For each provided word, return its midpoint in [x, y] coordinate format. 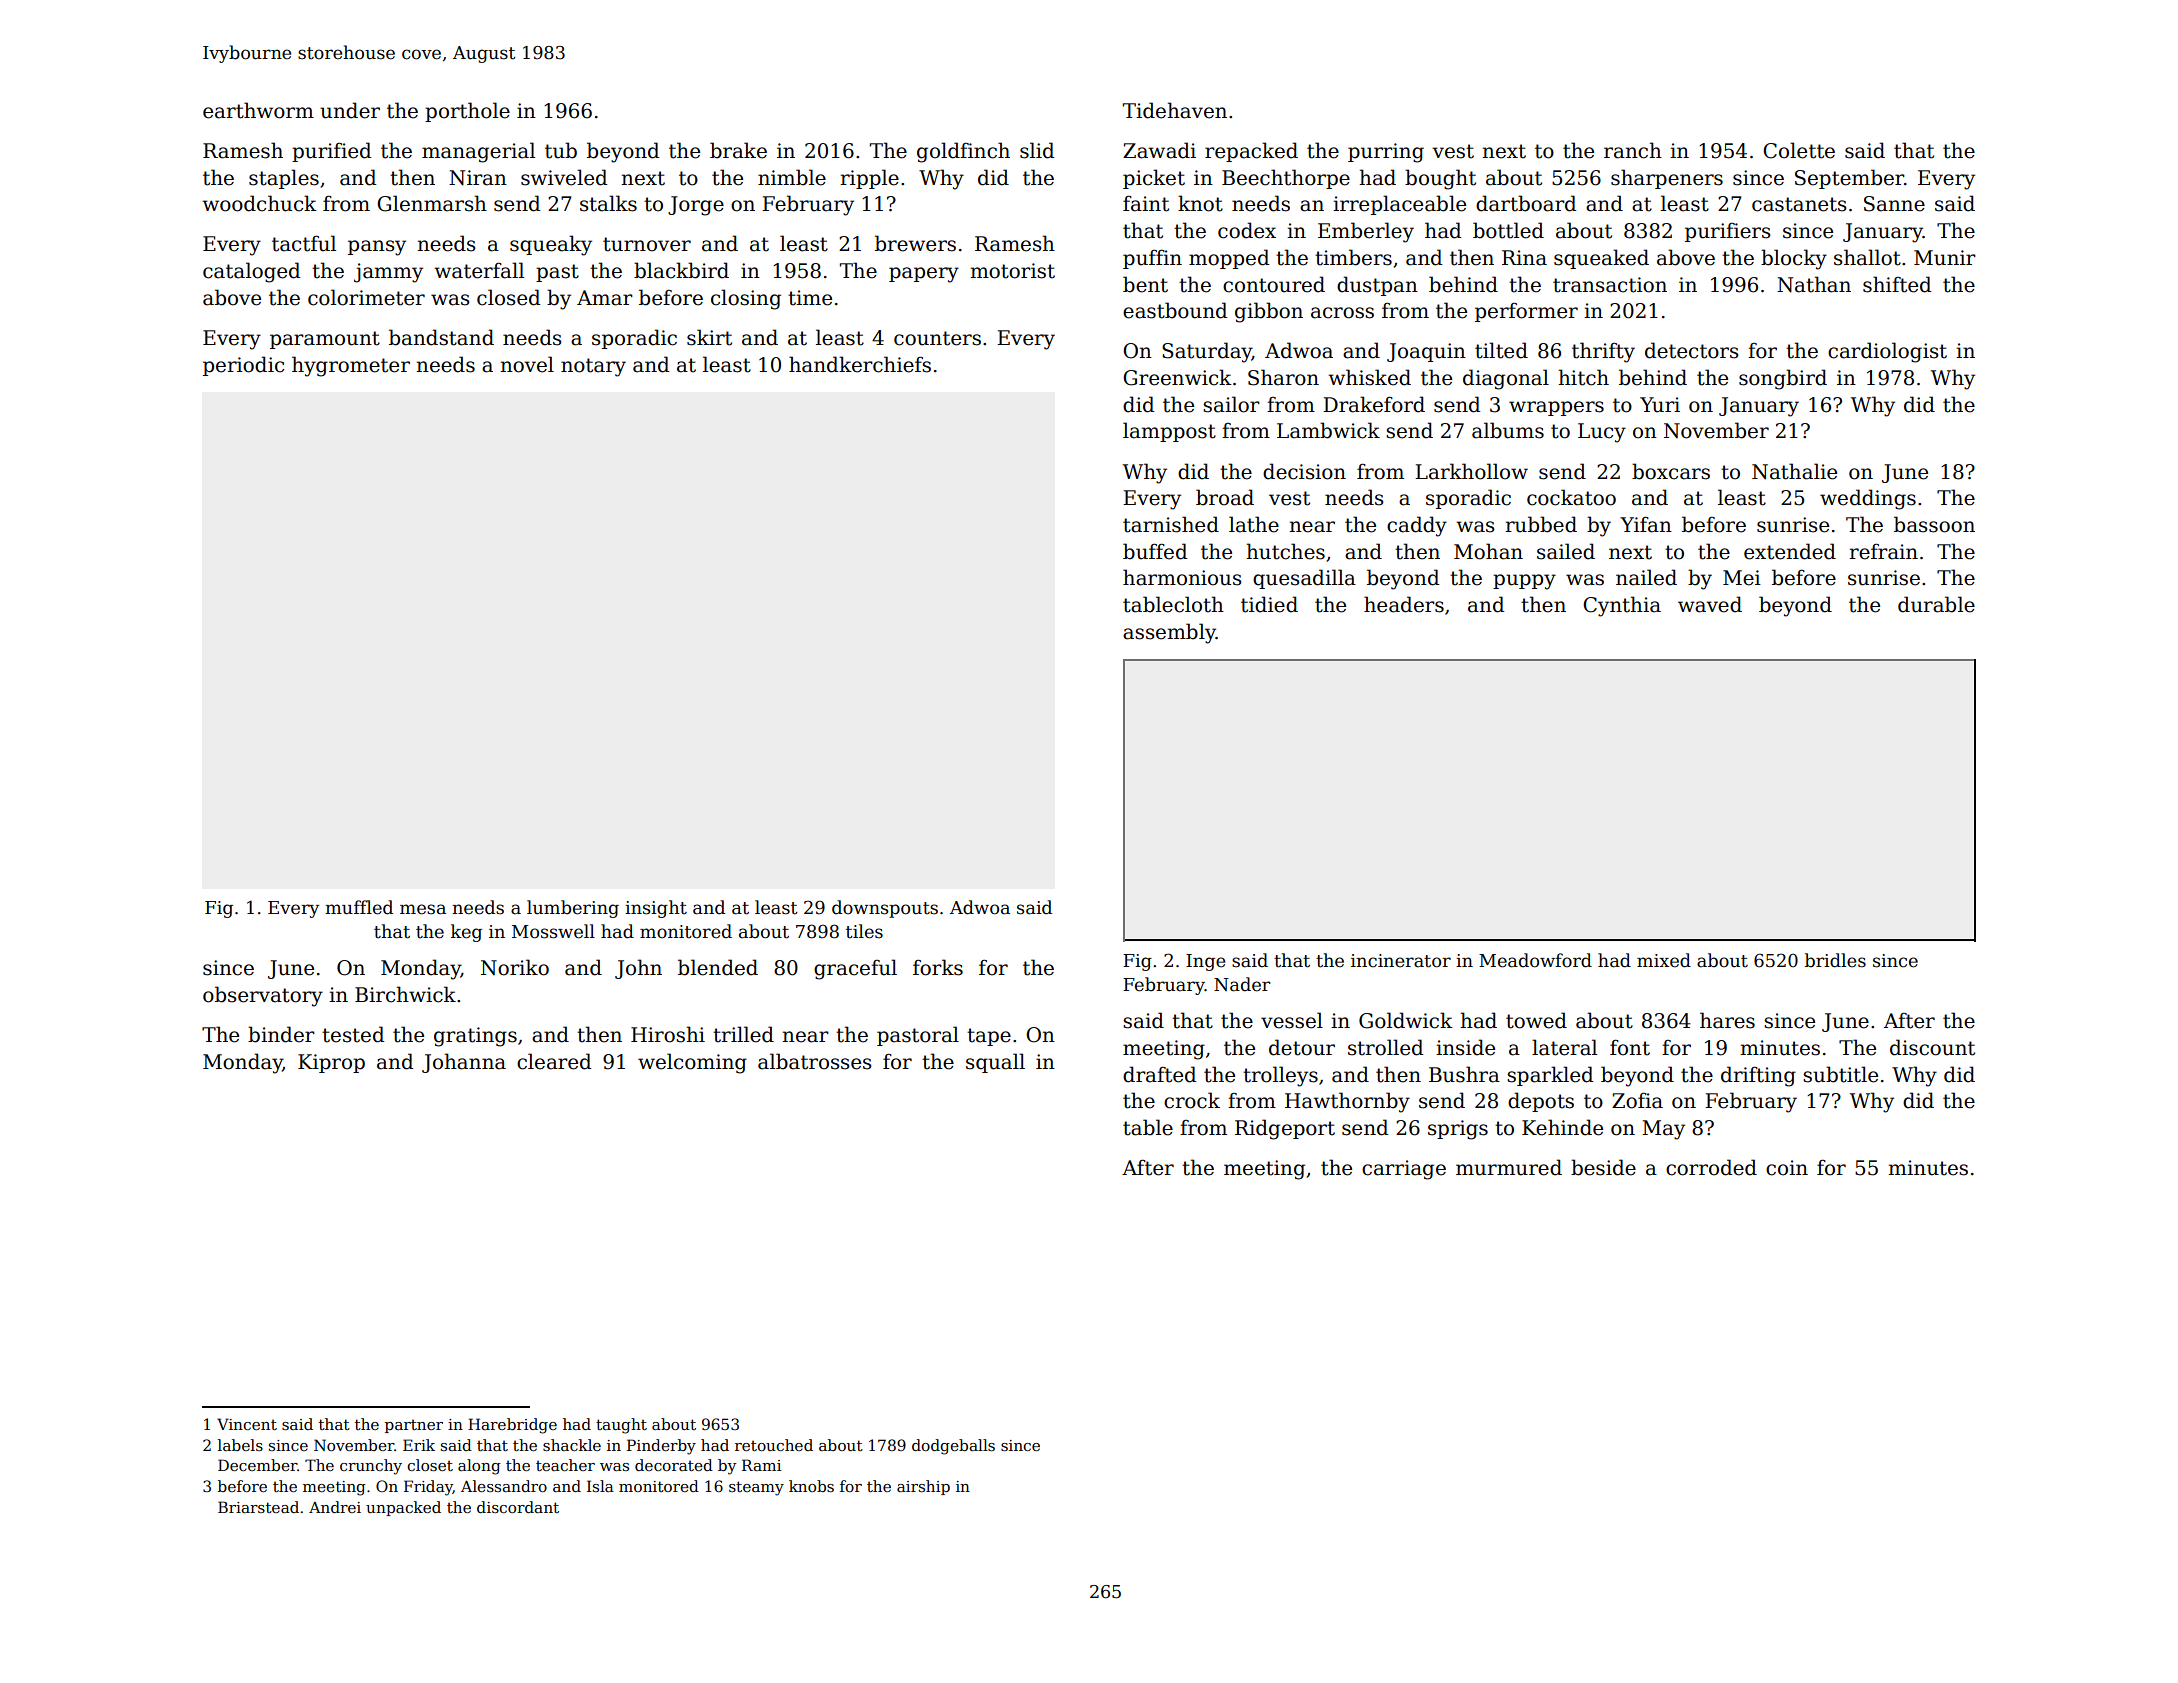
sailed [1566, 551]
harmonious [1182, 577]
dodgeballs [953, 1447]
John [638, 969]
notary [593, 367]
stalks [608, 203]
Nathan [1814, 284]
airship [923, 1487]
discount [1932, 1047]
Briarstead [258, 1507]
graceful [855, 969]
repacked [1251, 152]
